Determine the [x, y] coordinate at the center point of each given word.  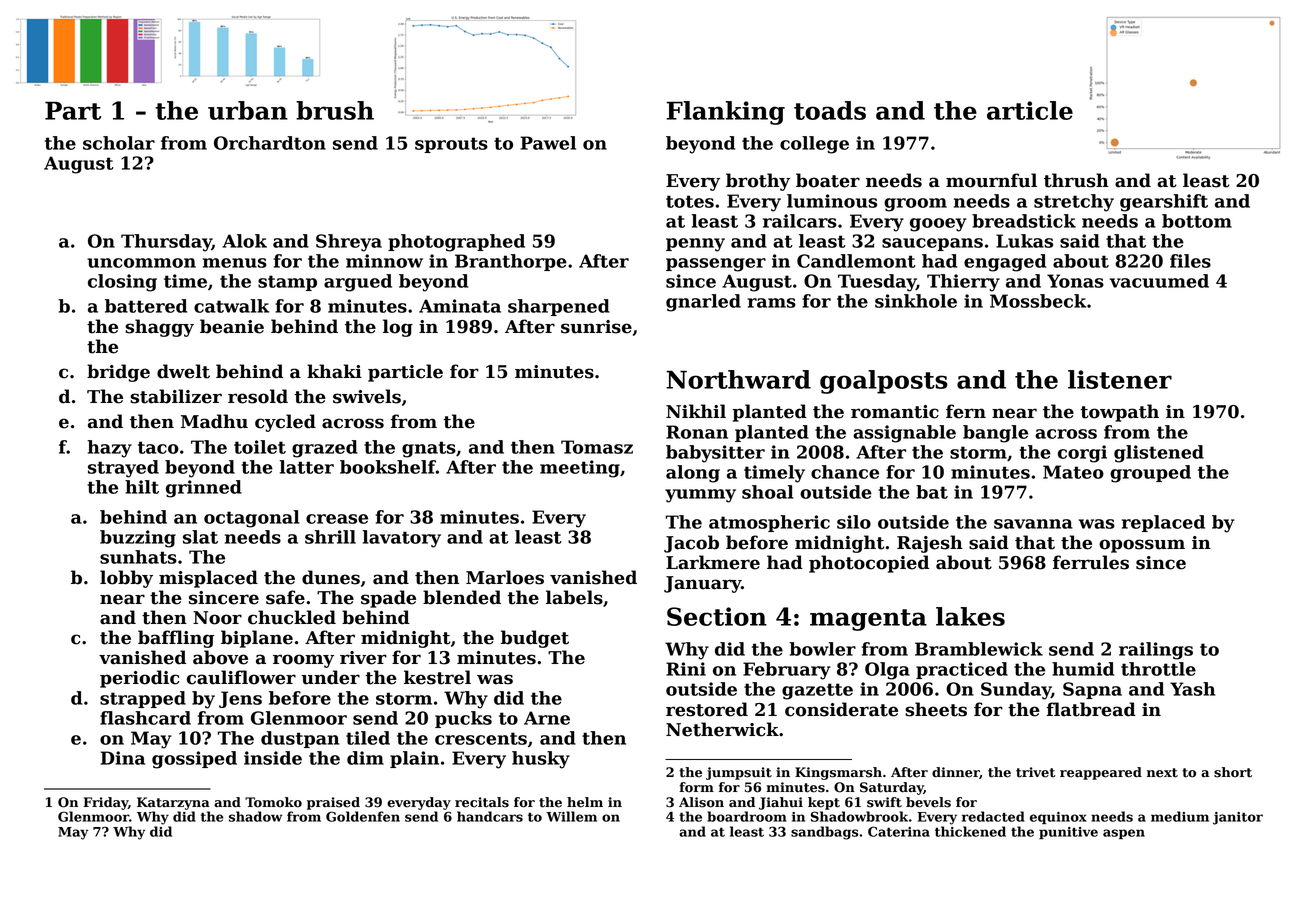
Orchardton [270, 143]
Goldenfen [363, 816]
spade [388, 599]
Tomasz [597, 447]
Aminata [460, 306]
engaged [1005, 263]
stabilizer [176, 396]
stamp [287, 283]
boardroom [747, 816]
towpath [1119, 413]
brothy [758, 182]
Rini [686, 669]
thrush [1076, 180]
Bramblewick [979, 649]
